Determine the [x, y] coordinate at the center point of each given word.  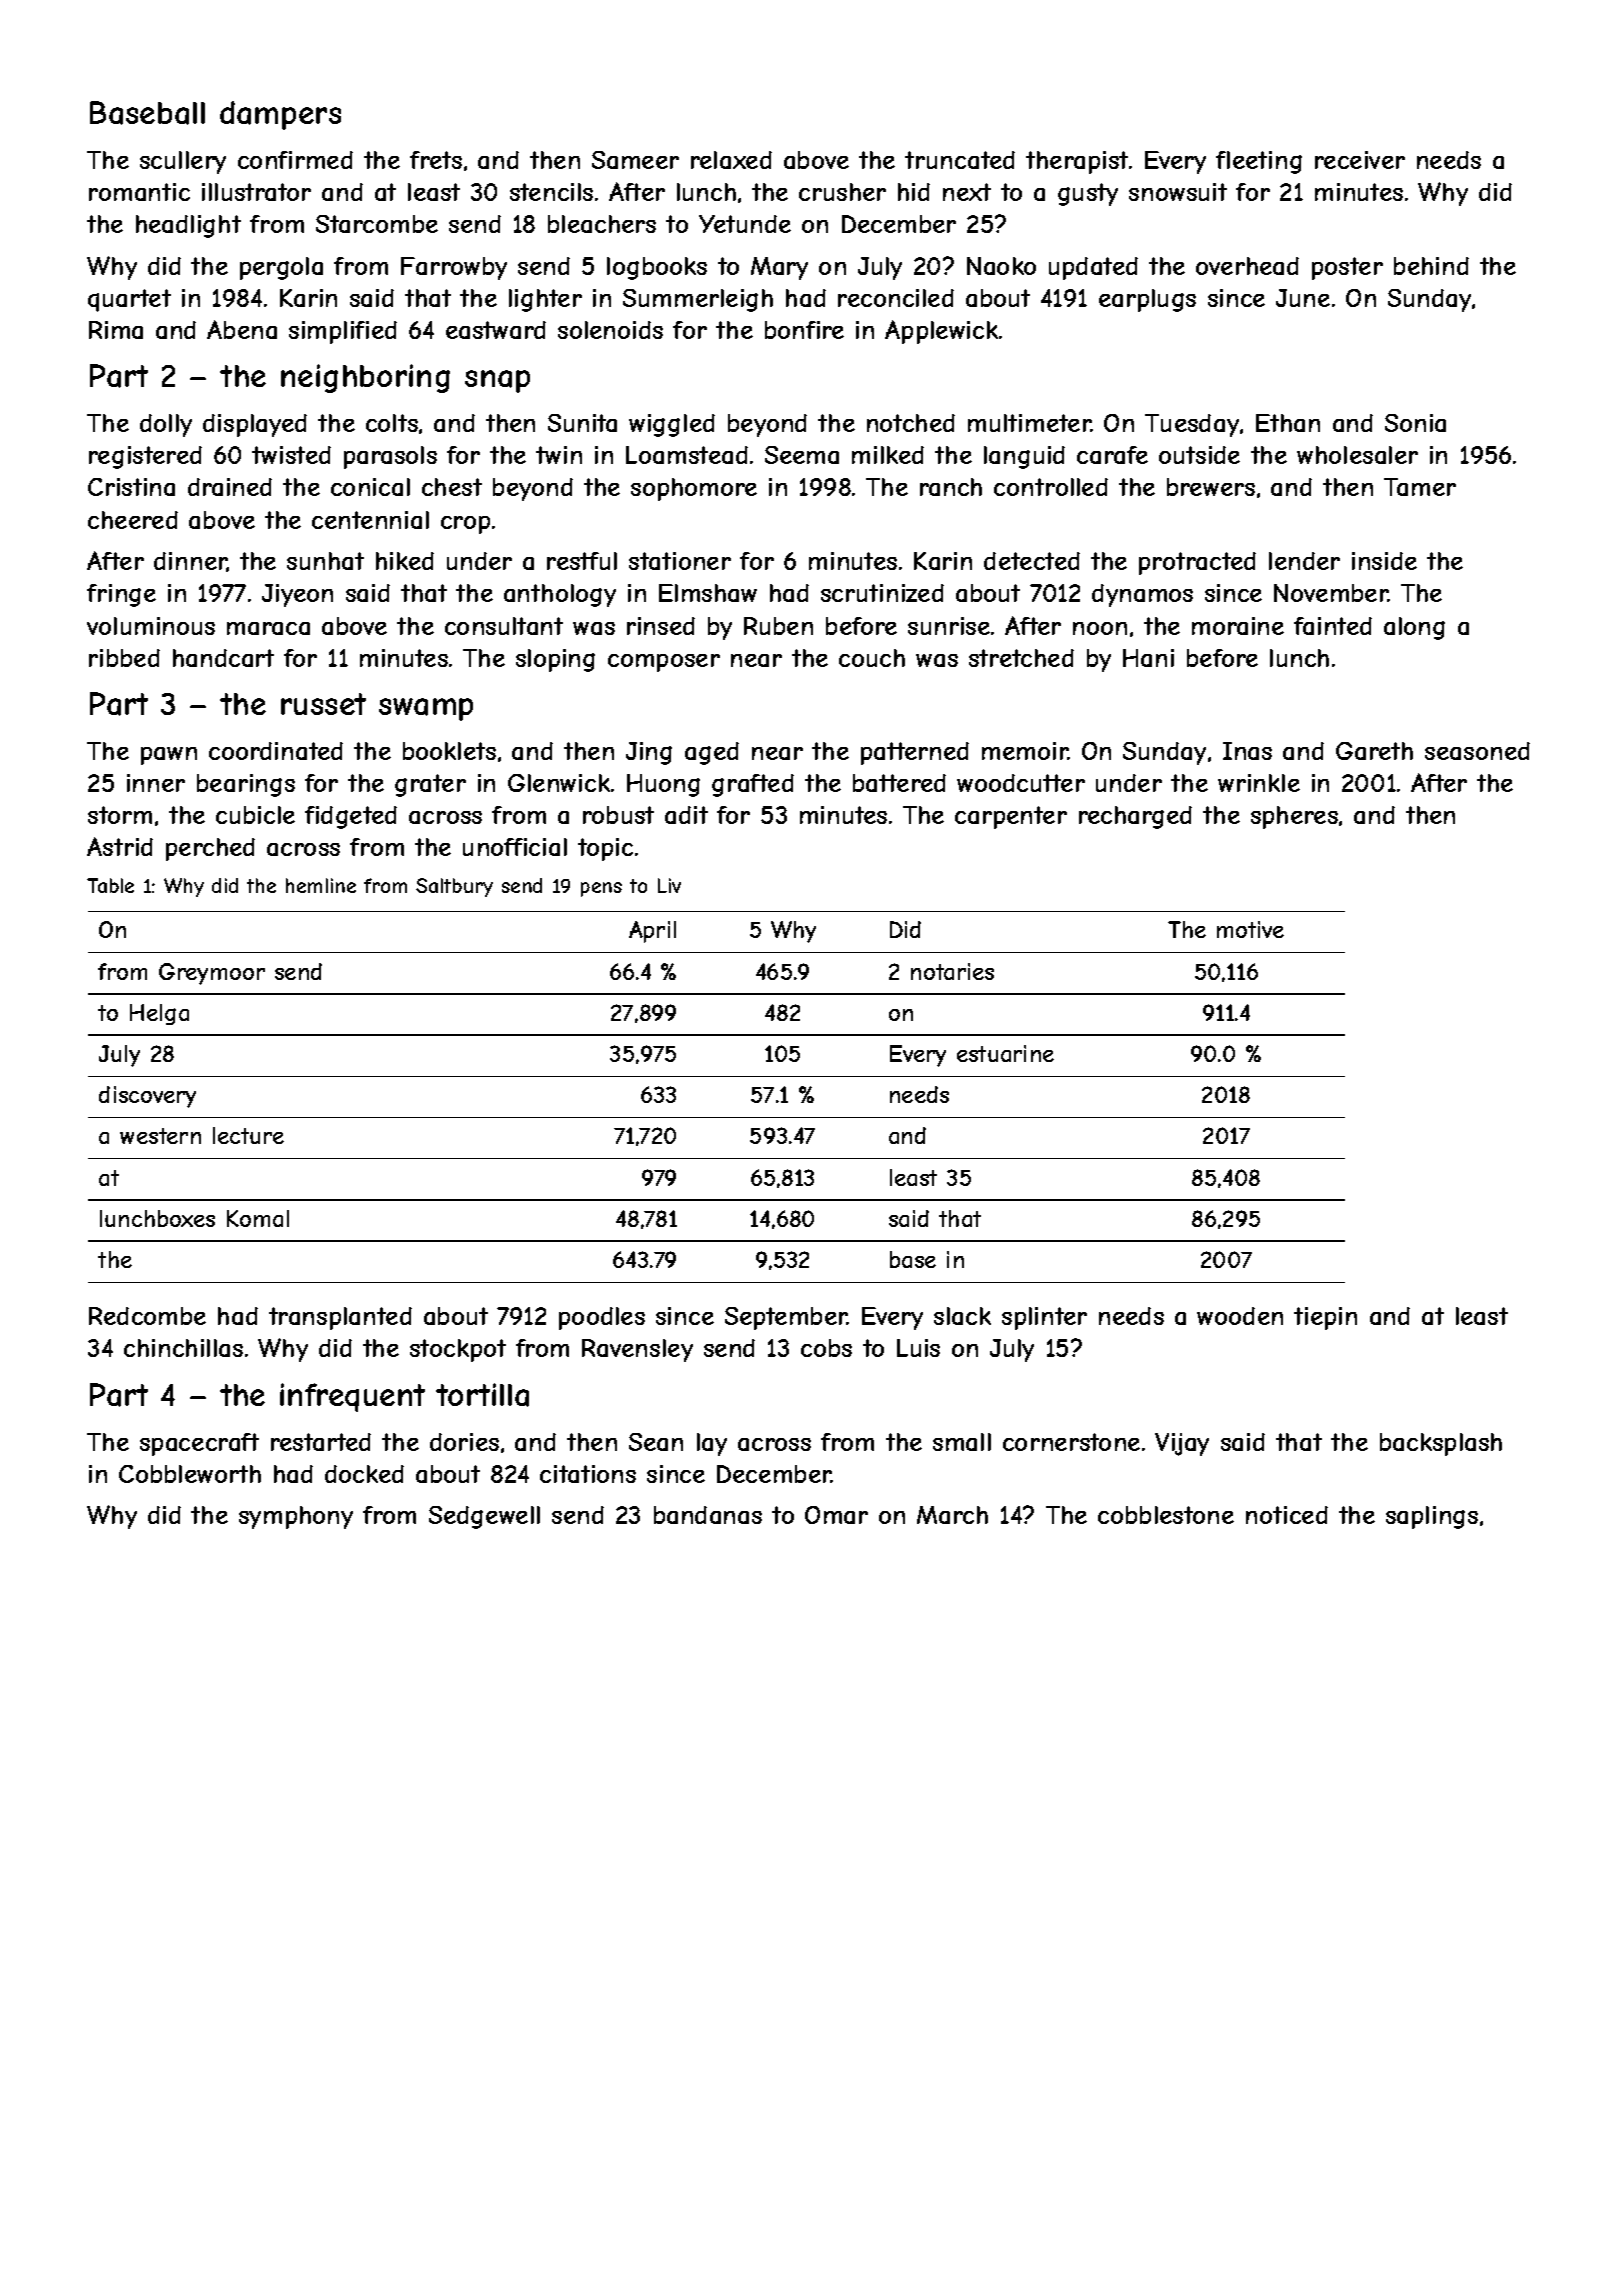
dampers [280, 115]
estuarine [1005, 1053]
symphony [296, 1517]
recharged [1135, 817]
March [952, 1515]
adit [686, 815]
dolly [166, 425]
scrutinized [882, 593]
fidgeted [351, 817]
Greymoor [212, 974]
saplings [1432, 1517]
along [1414, 628]
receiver [1360, 160]
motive [1250, 929]
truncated [960, 160]
